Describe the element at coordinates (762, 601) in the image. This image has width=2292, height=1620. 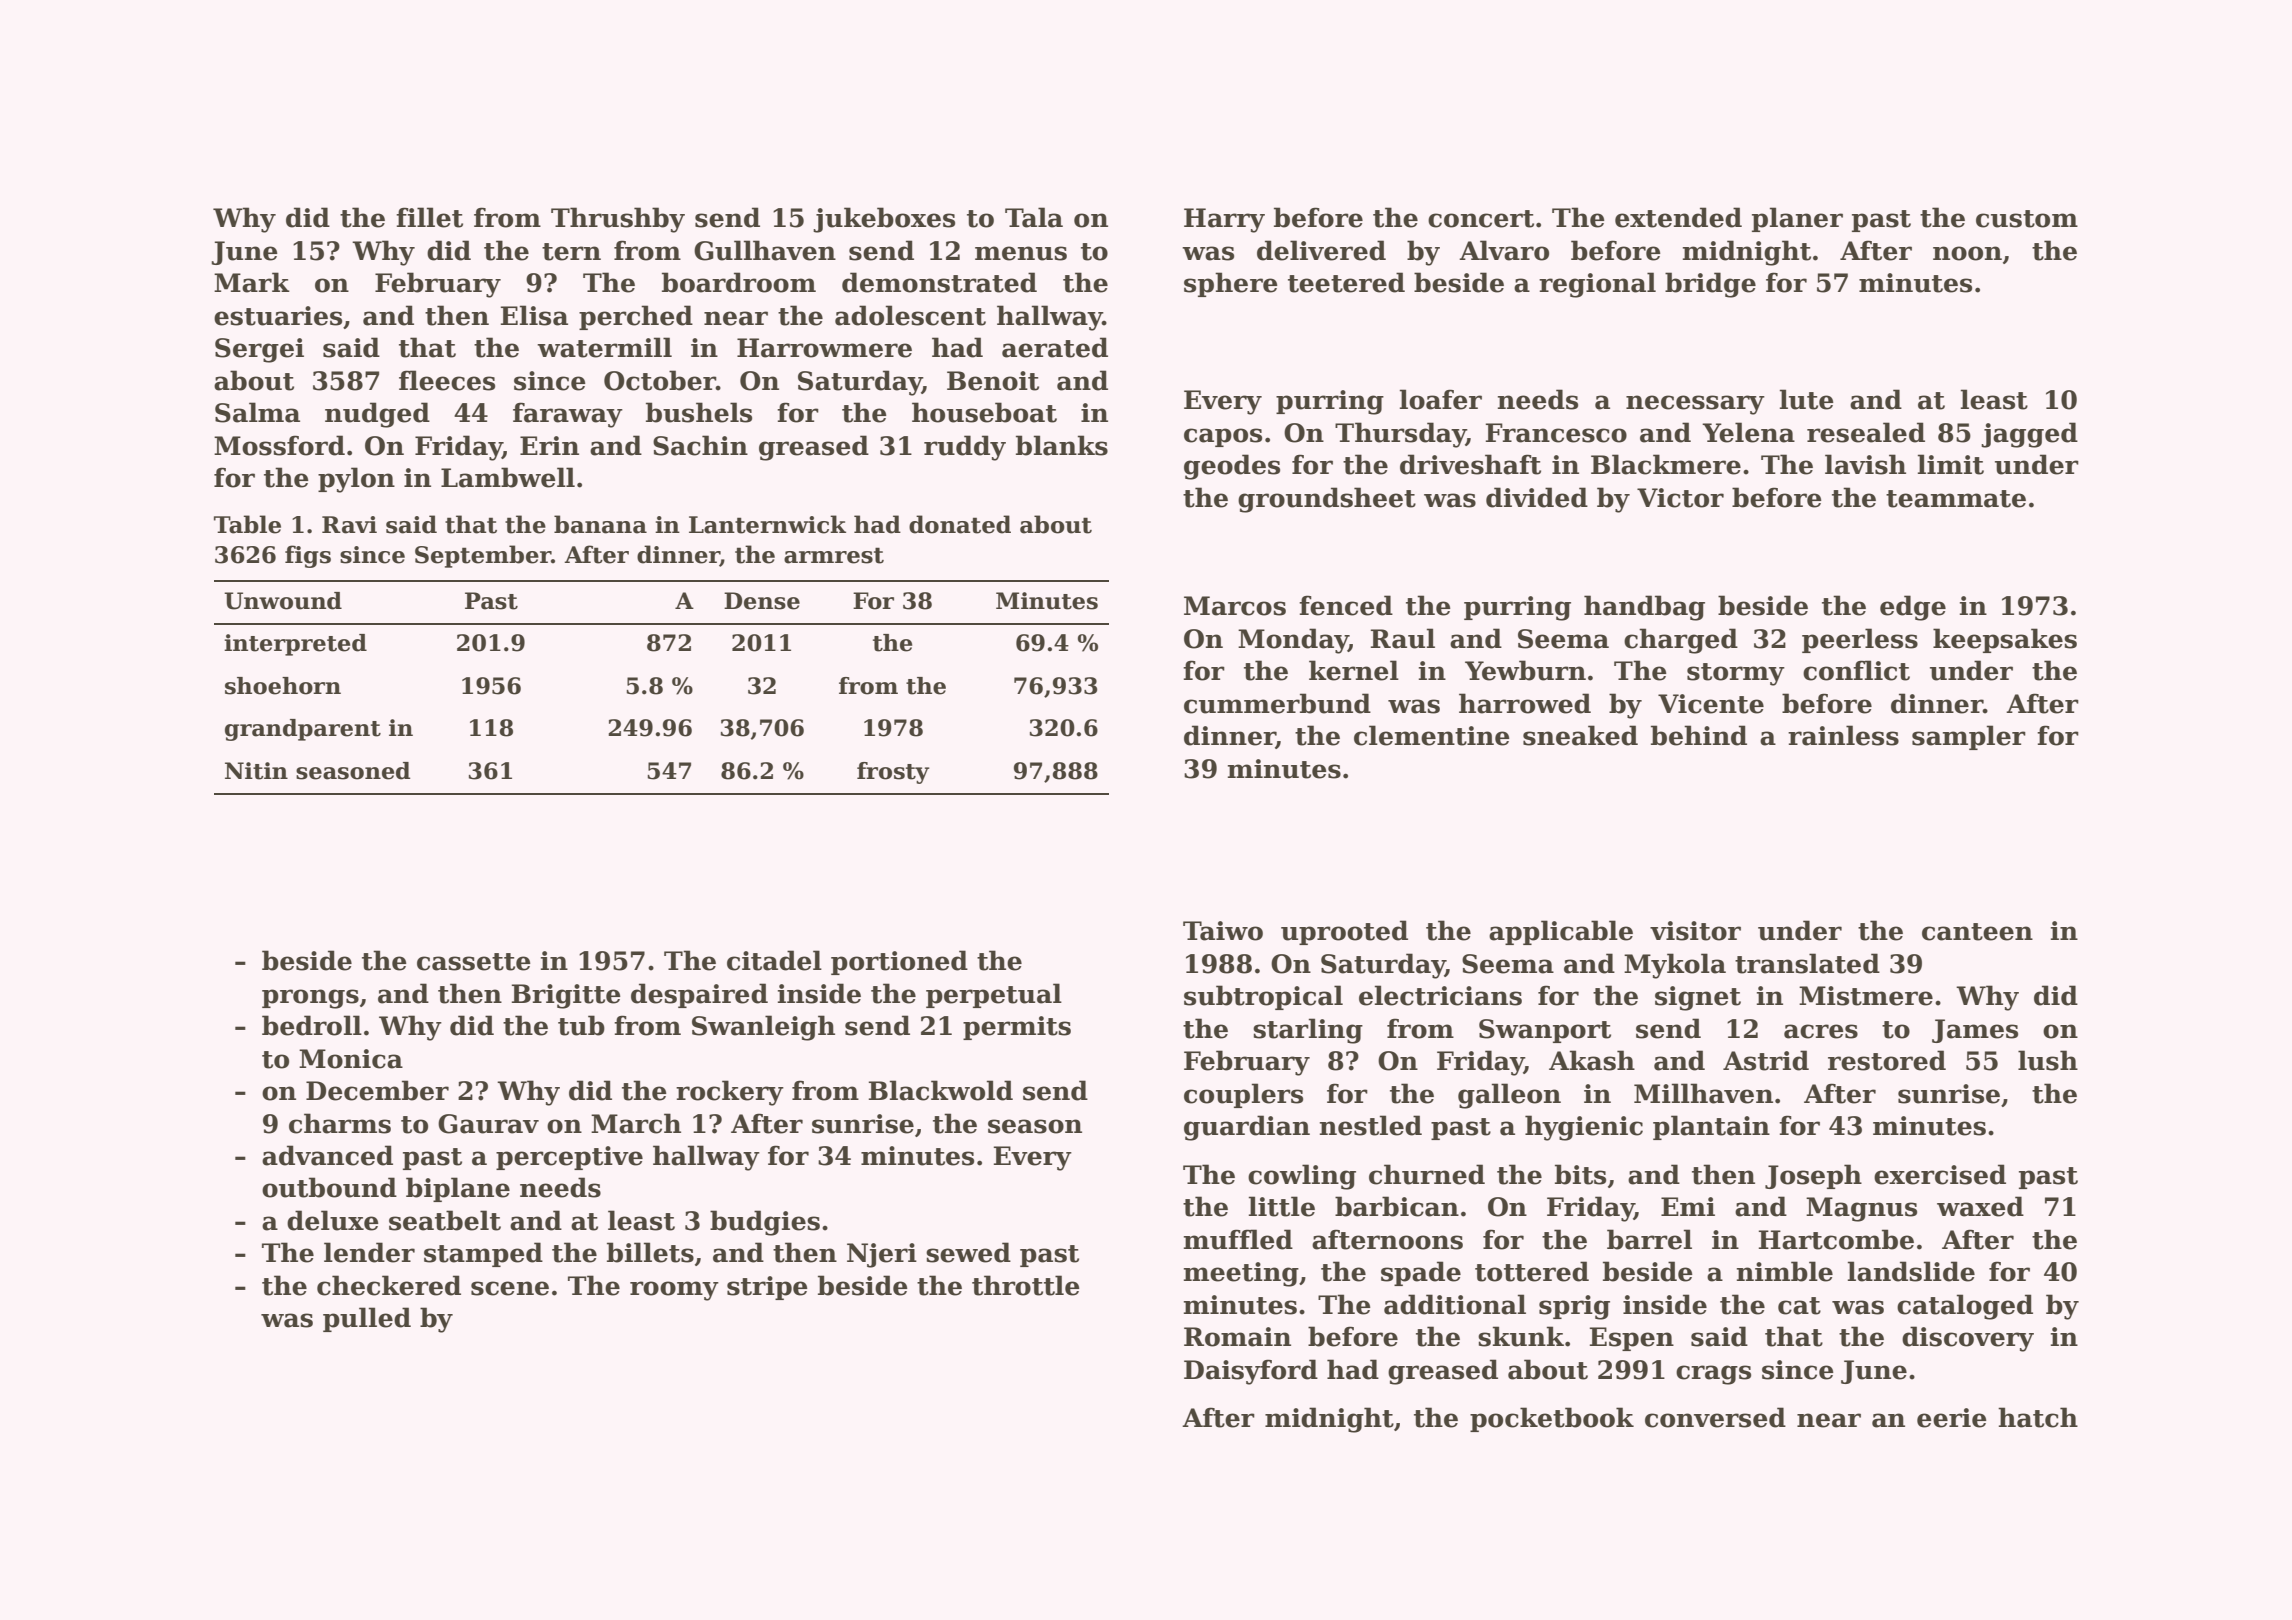
I see `Dense` at that location.
